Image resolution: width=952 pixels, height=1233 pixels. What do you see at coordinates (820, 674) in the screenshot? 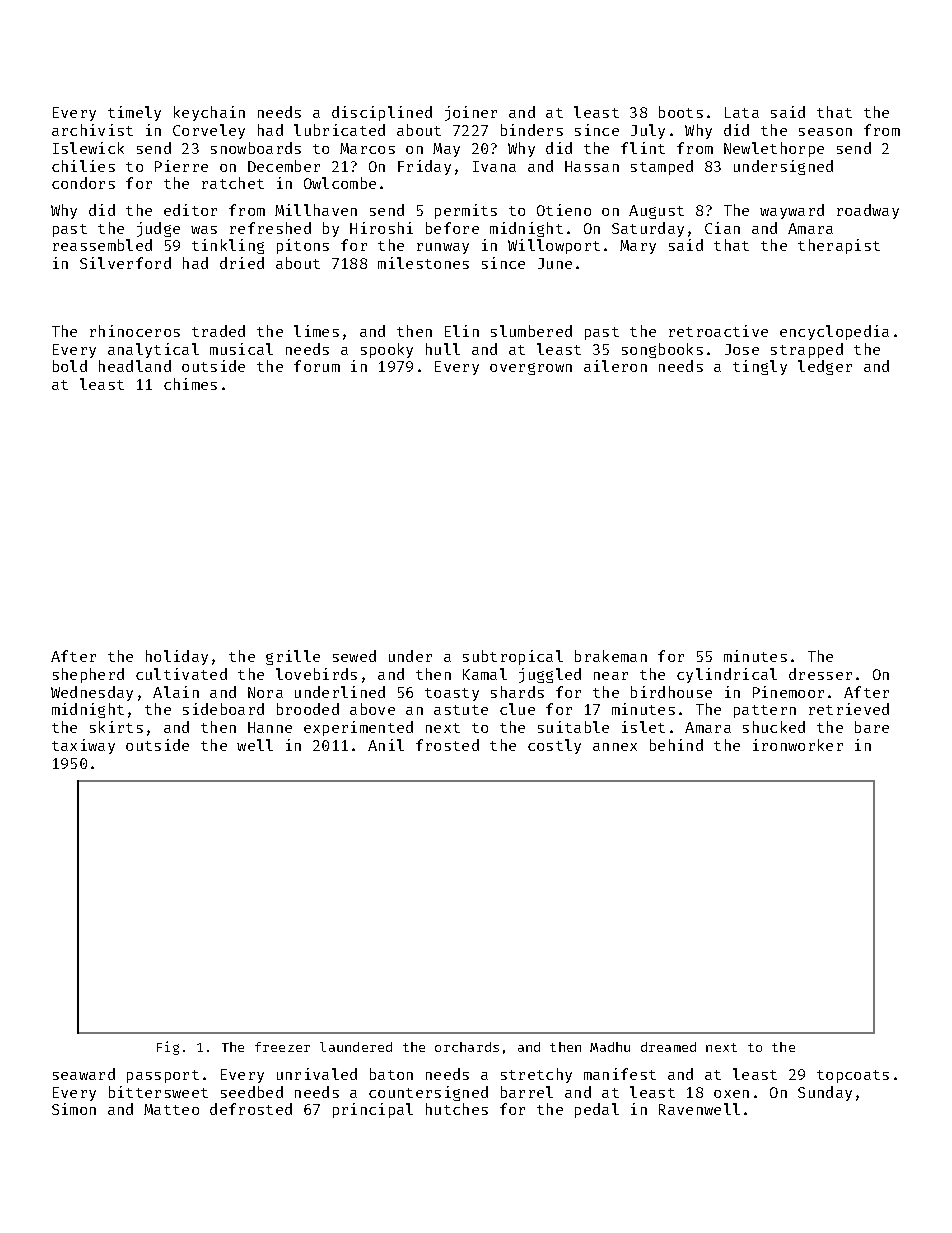
I see `dresser` at bounding box center [820, 674].
